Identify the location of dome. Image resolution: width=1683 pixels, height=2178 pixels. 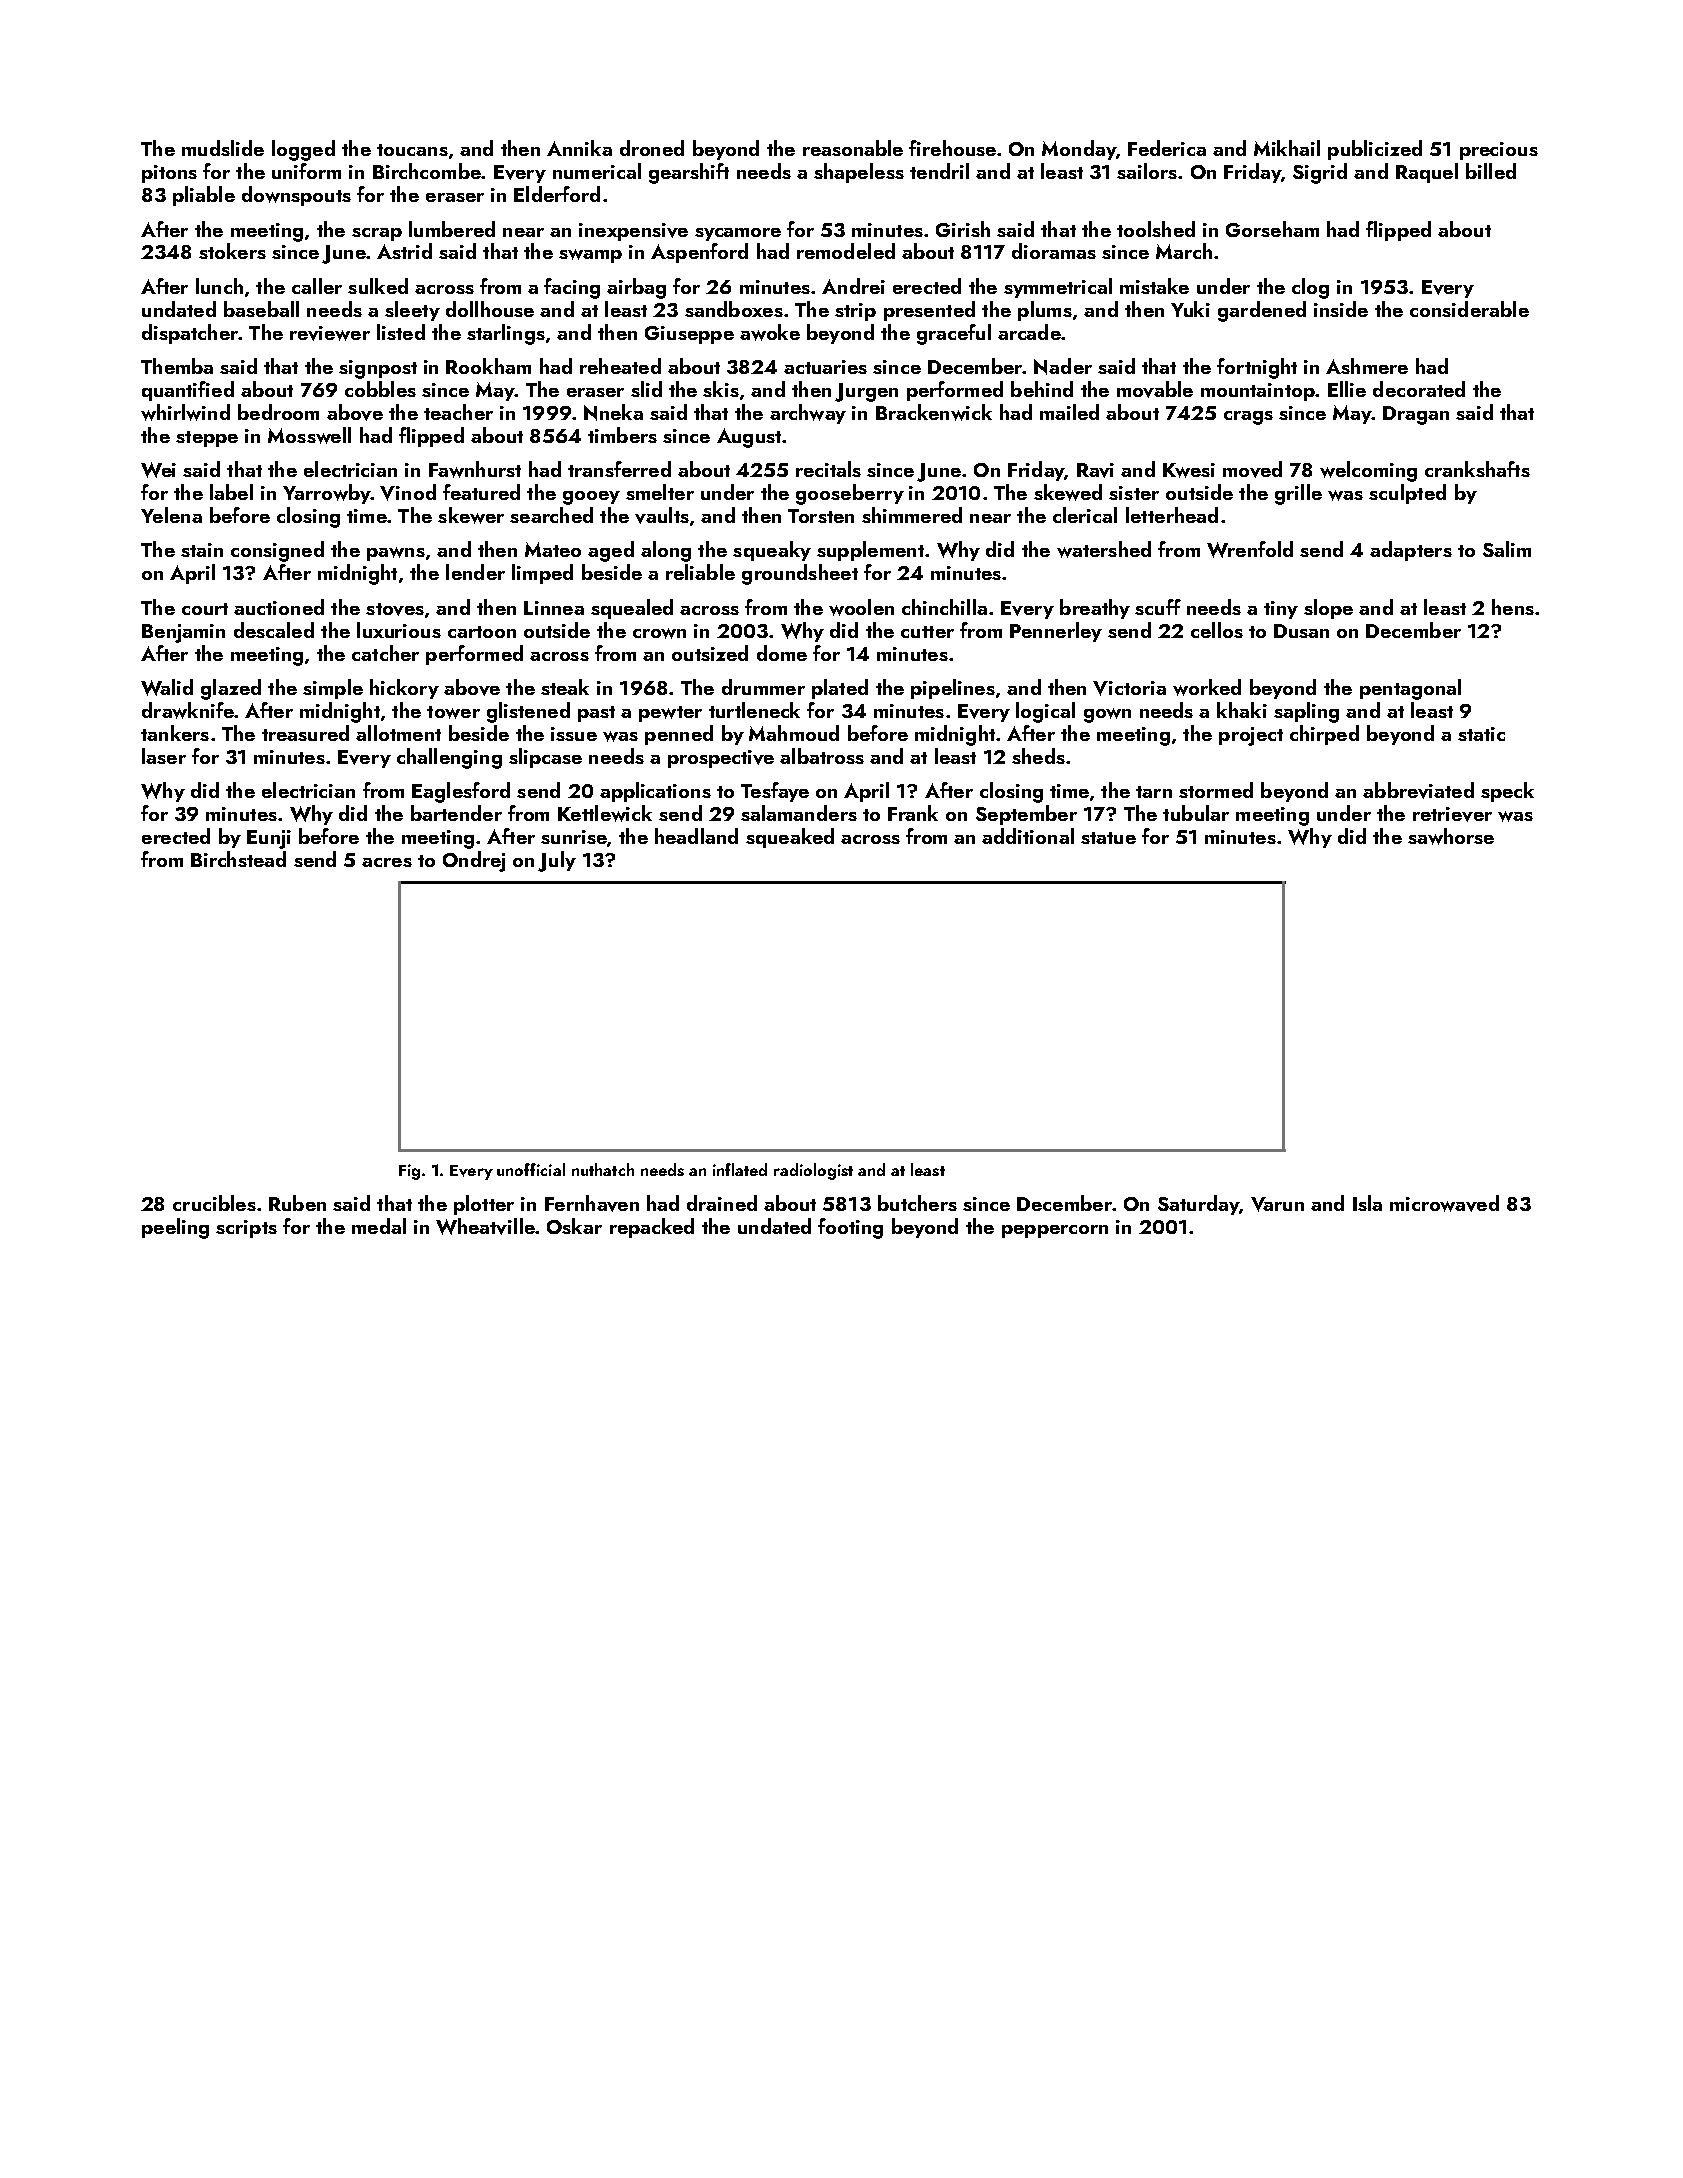
(782, 653).
